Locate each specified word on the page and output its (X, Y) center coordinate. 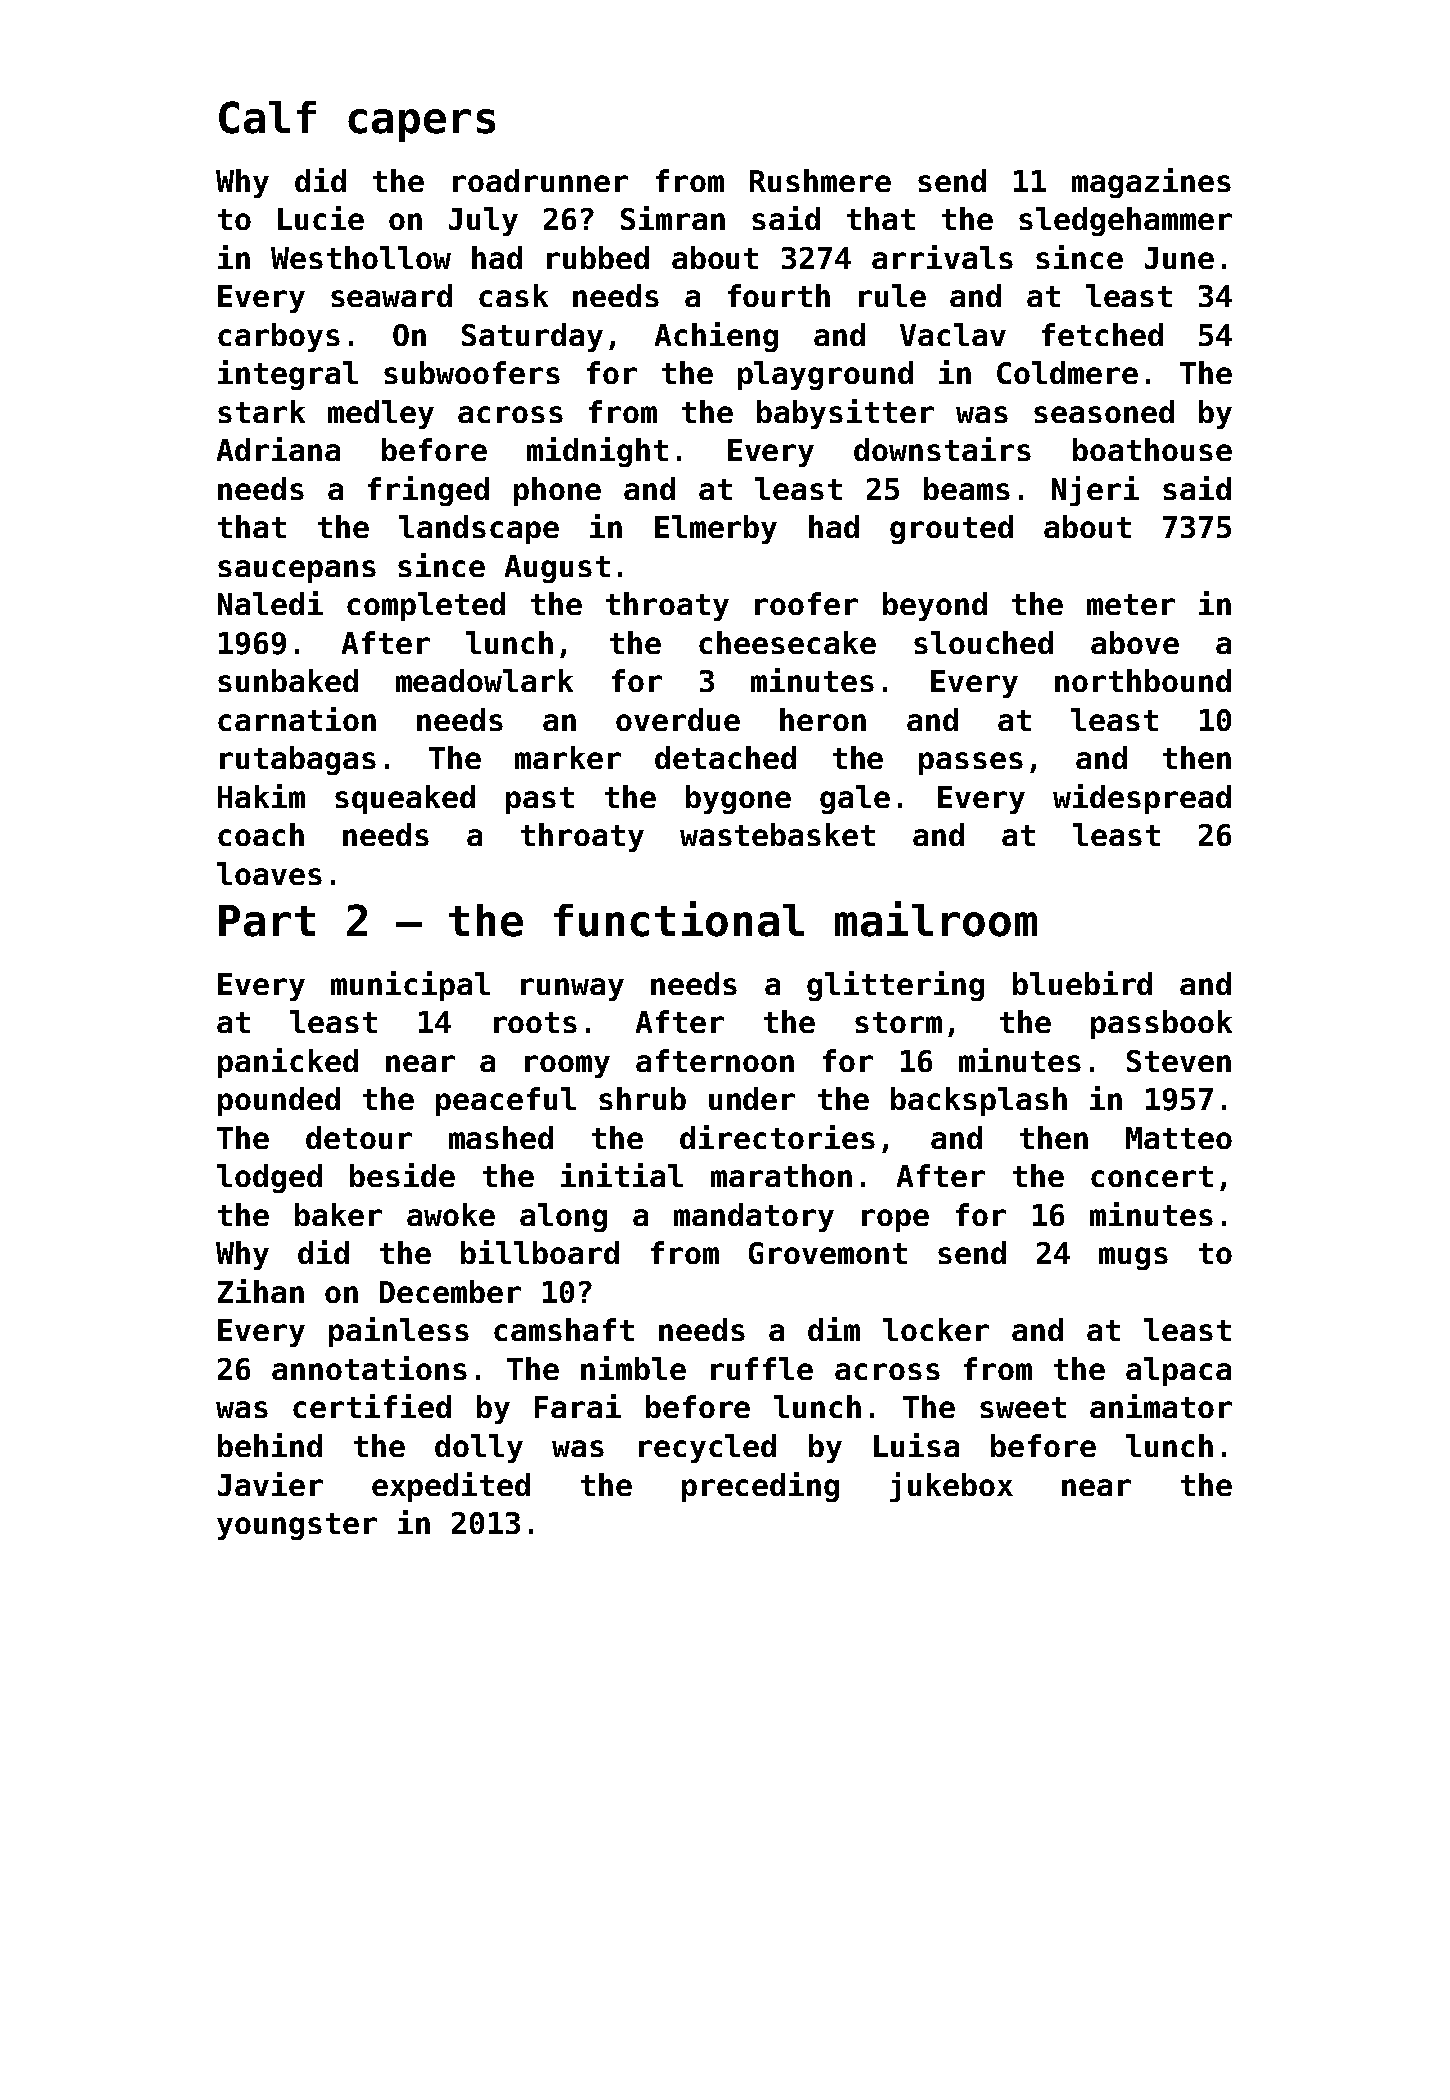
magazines (1151, 183)
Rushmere (820, 180)
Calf (267, 117)
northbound (1143, 680)
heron (823, 719)
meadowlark (484, 680)
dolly (479, 1448)
